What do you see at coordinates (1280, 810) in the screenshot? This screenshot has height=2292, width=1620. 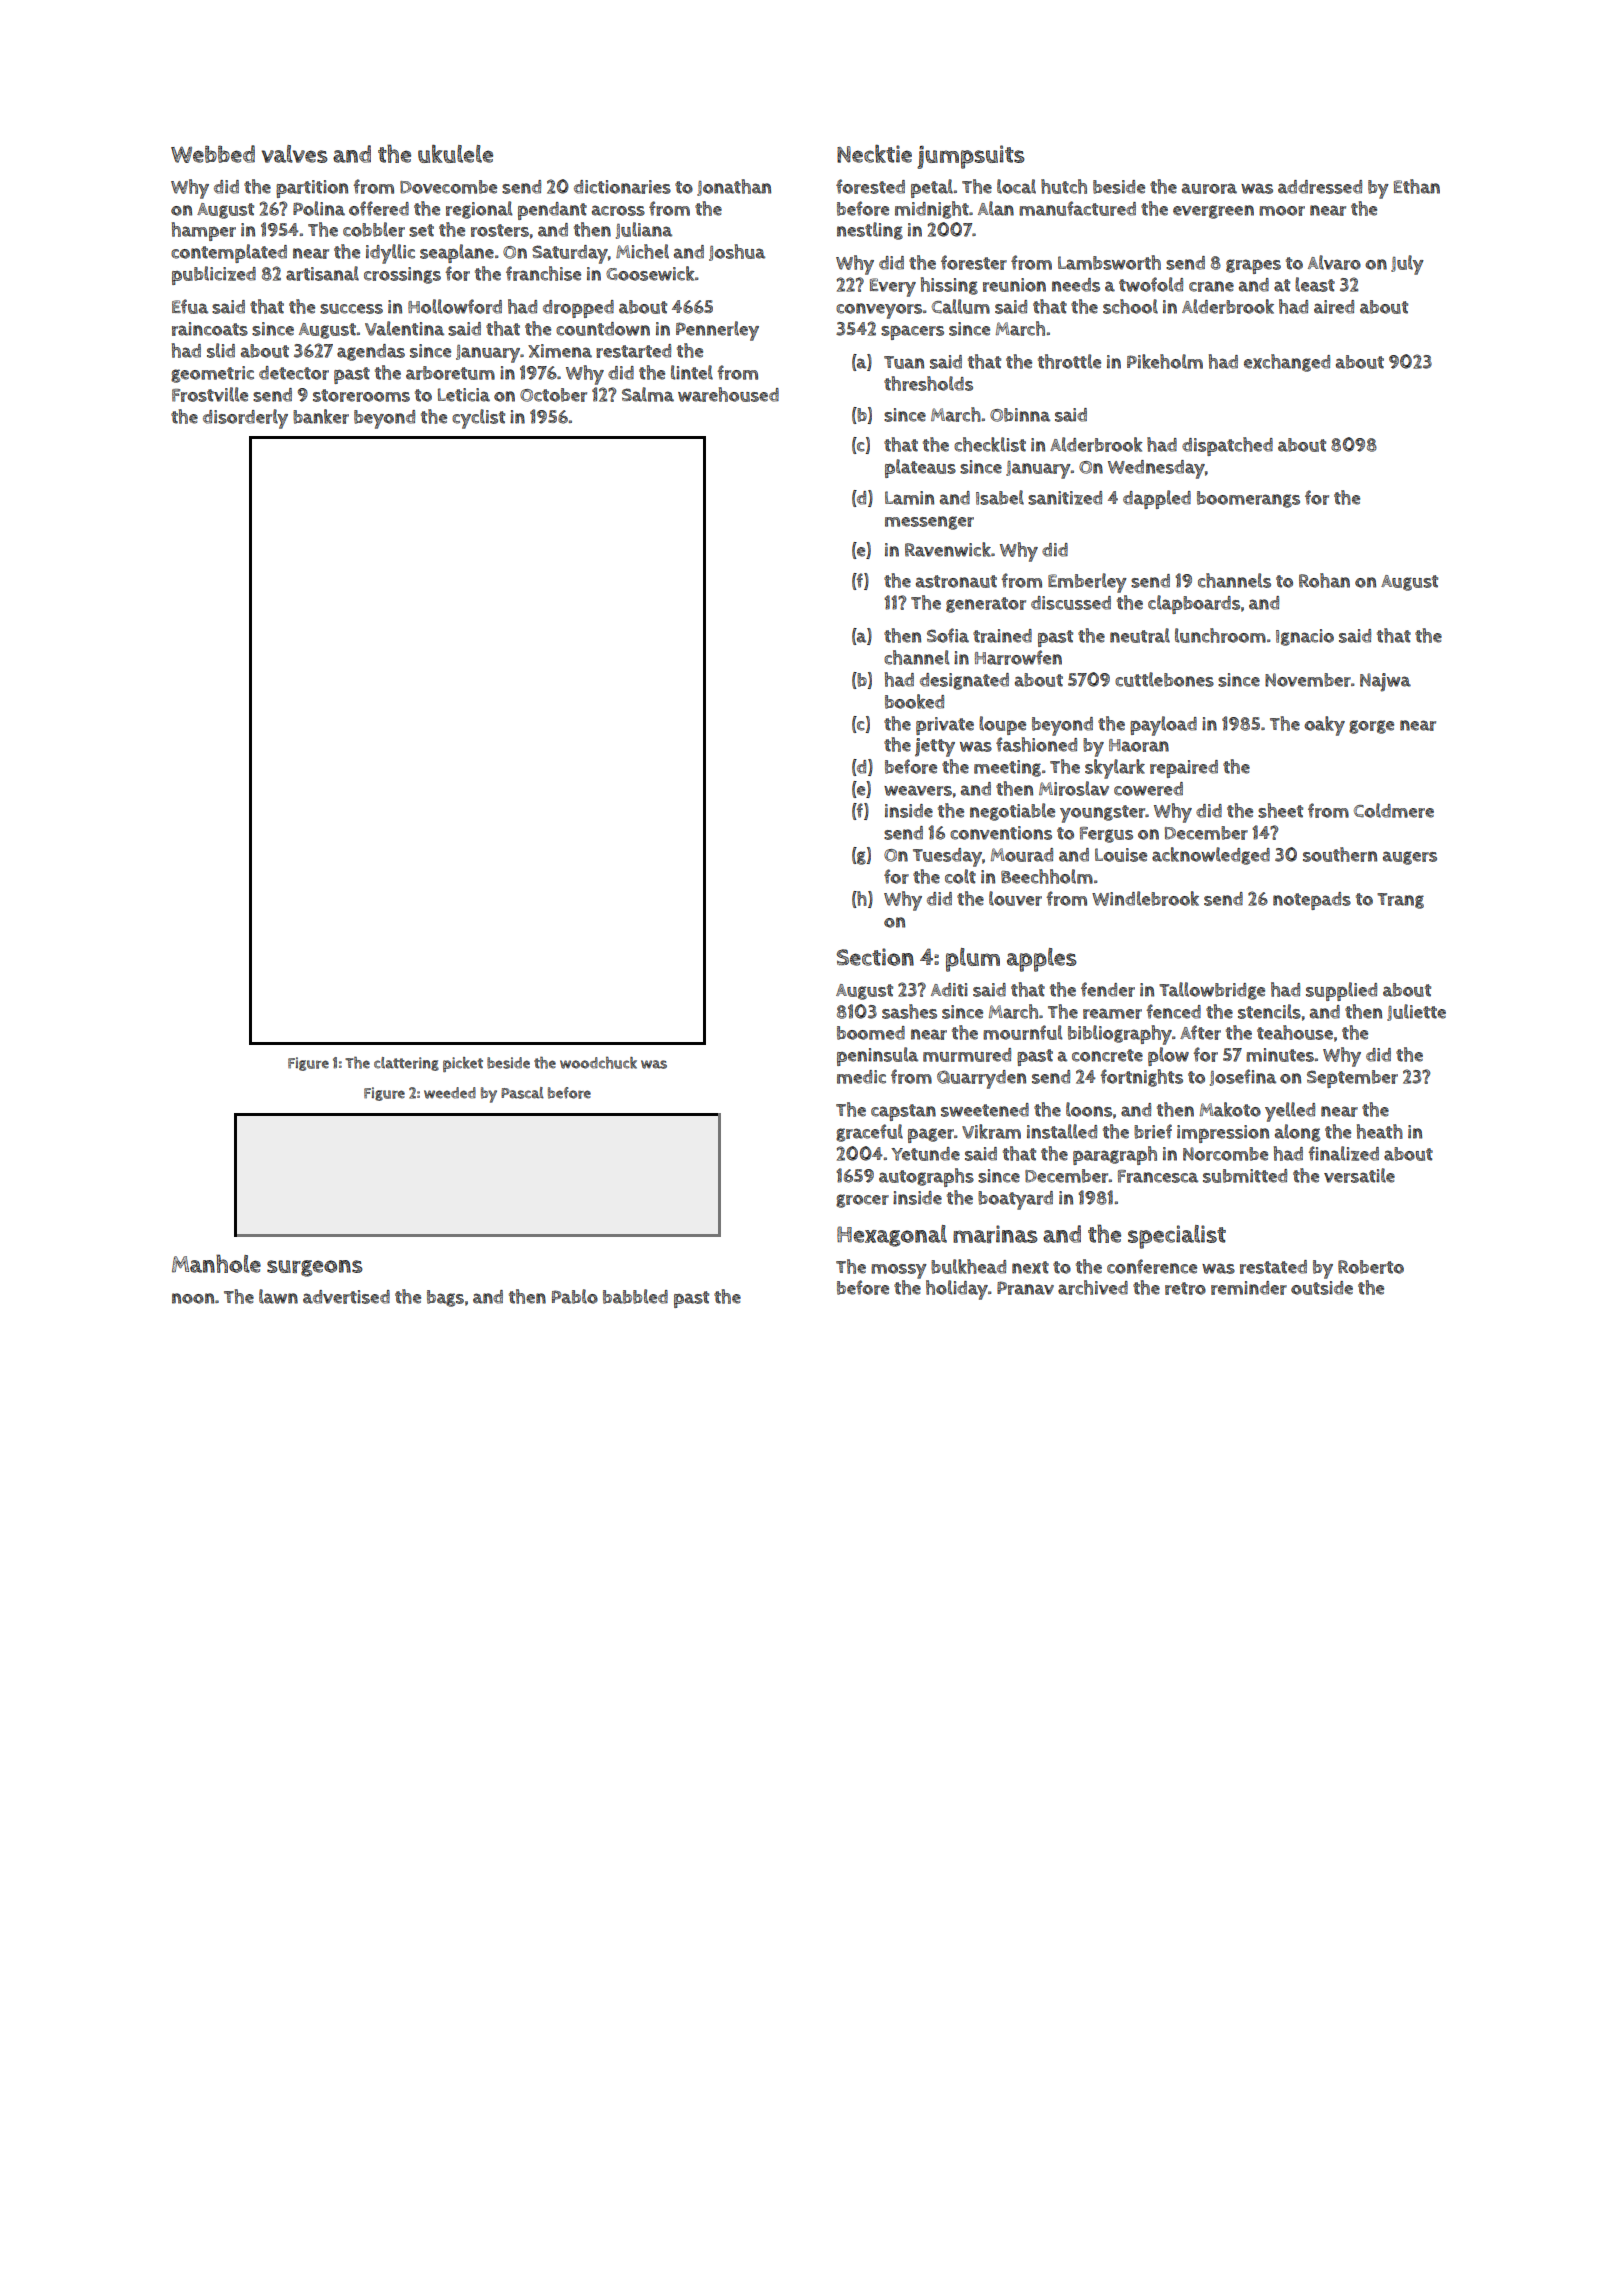 I see `sheet` at bounding box center [1280, 810].
